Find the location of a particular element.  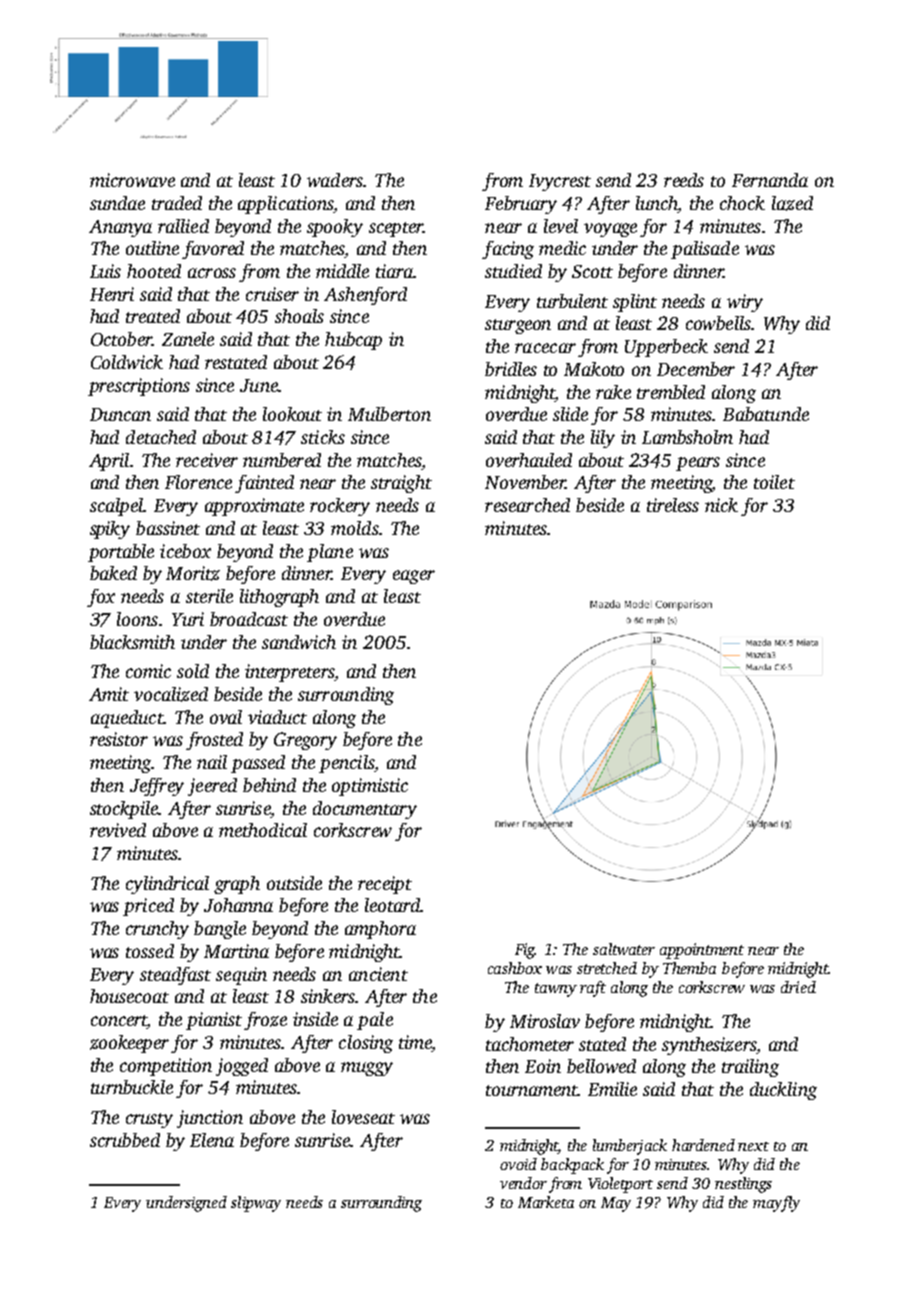

waders is located at coordinates (335, 180).
